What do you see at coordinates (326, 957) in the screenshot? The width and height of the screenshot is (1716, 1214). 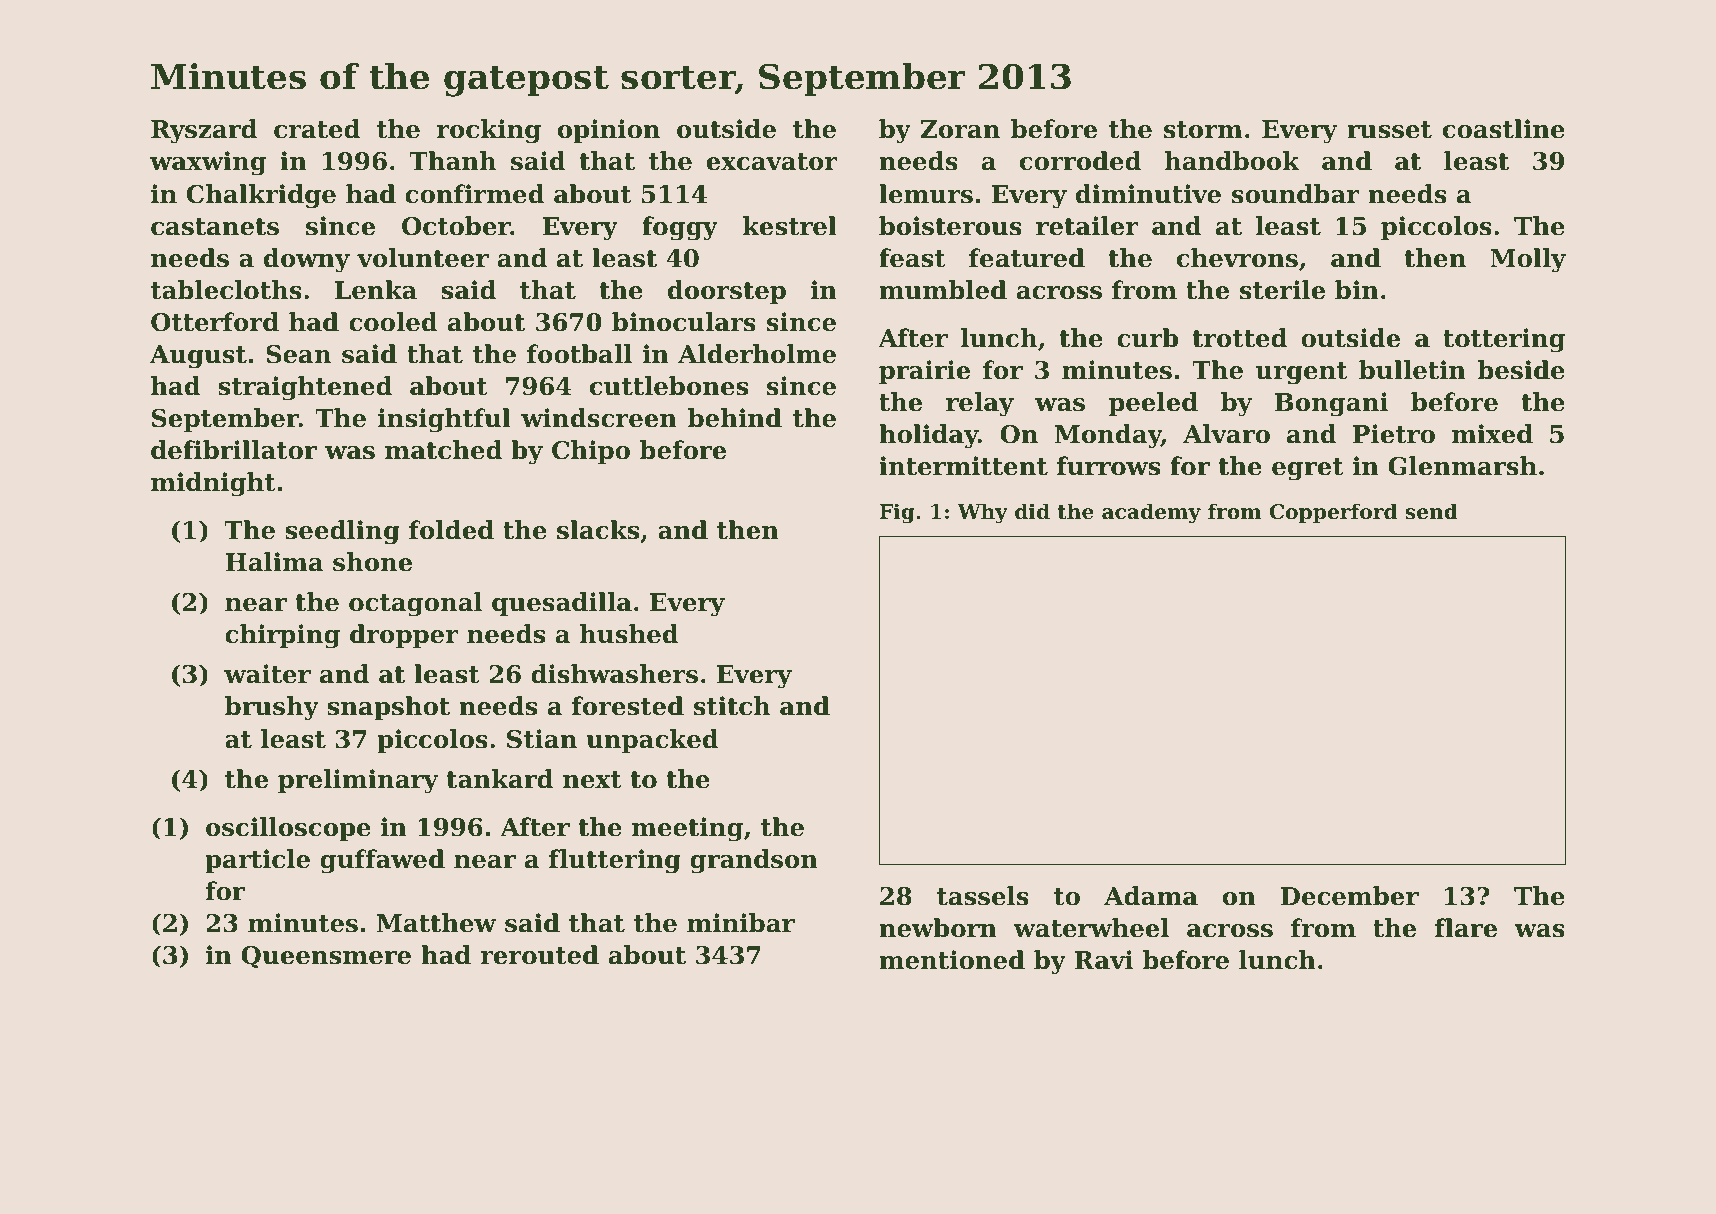 I see `Queensmere` at bounding box center [326, 957].
